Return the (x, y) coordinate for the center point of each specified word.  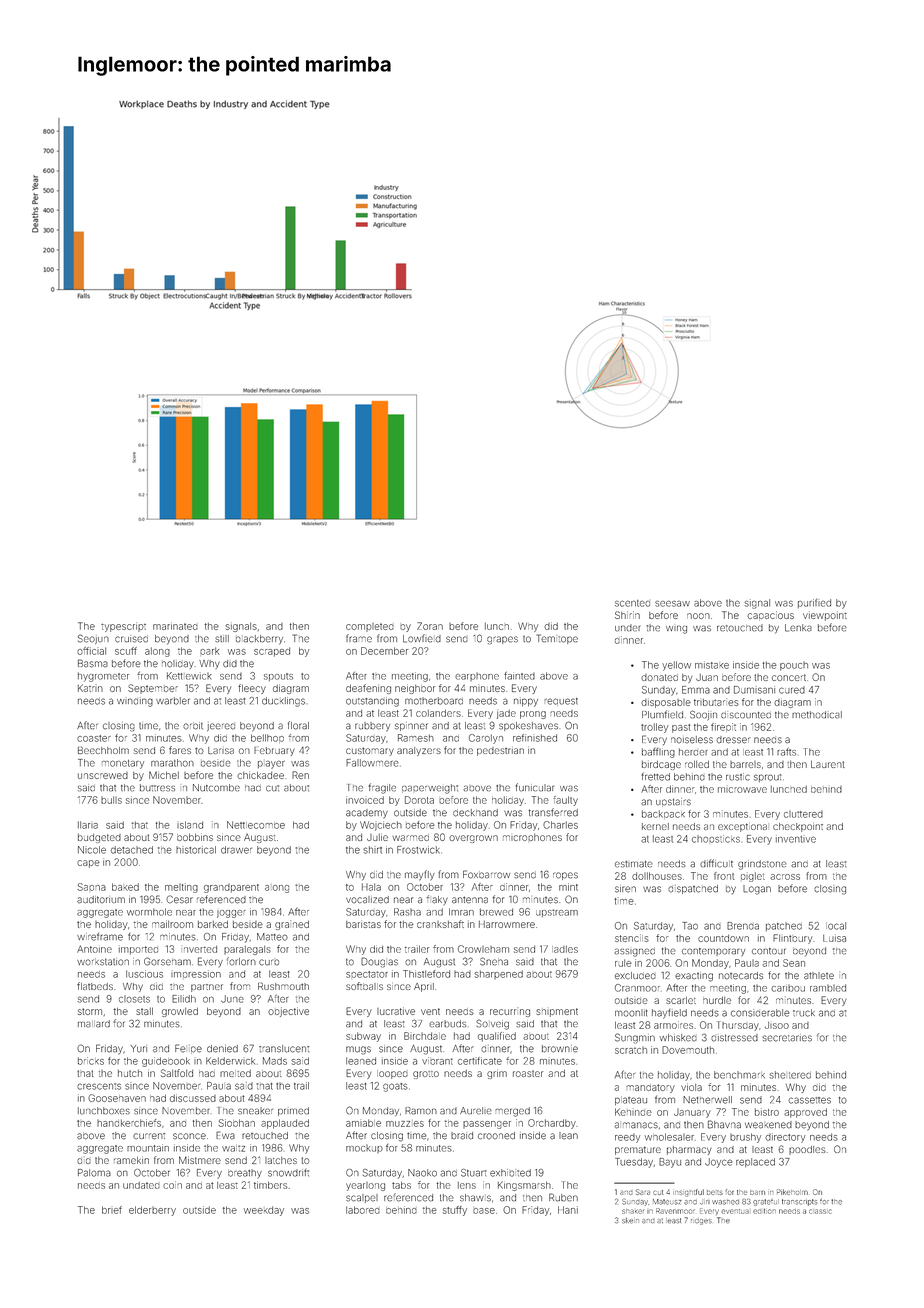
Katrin (90, 688)
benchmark (739, 1075)
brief (112, 1210)
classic (820, 1211)
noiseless (692, 740)
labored (363, 1210)
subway (363, 1037)
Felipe (188, 1049)
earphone (477, 677)
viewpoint (825, 616)
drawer (236, 850)
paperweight (430, 789)
